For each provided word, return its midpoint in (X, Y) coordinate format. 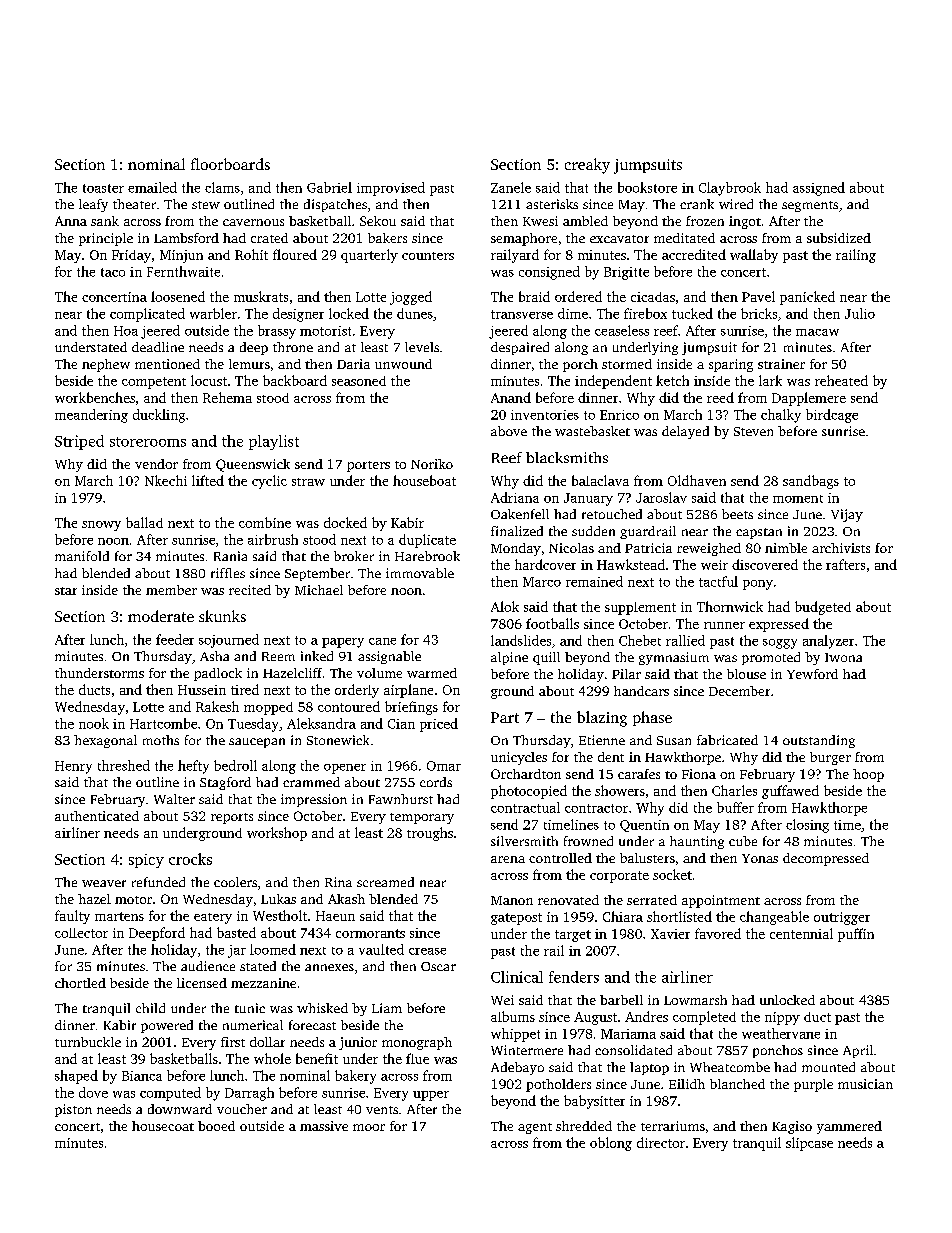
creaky (587, 166)
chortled (80, 983)
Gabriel (329, 187)
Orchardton (526, 774)
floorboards (230, 164)
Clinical (517, 977)
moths (161, 740)
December (739, 691)
